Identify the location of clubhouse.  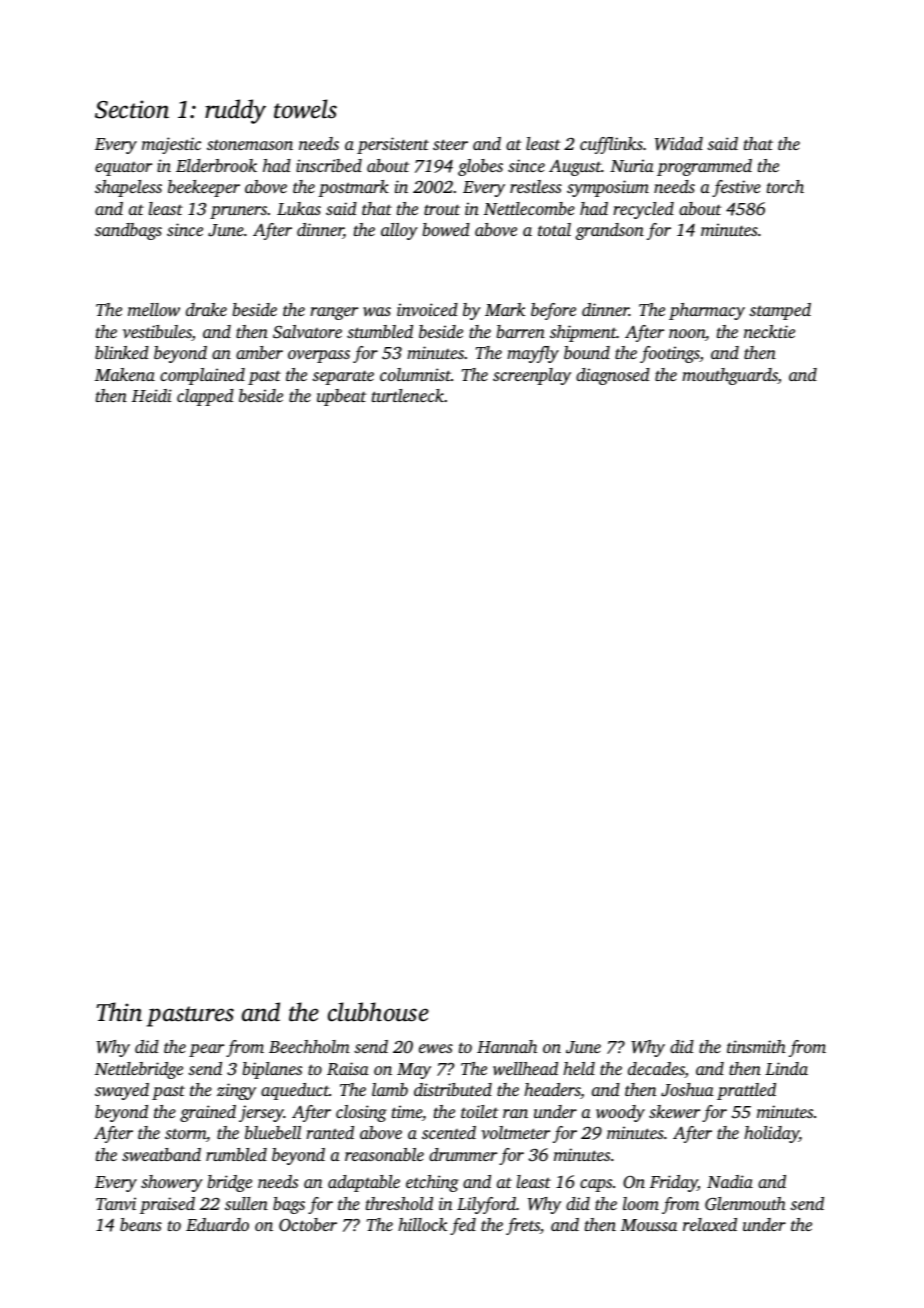
(378, 1012).
